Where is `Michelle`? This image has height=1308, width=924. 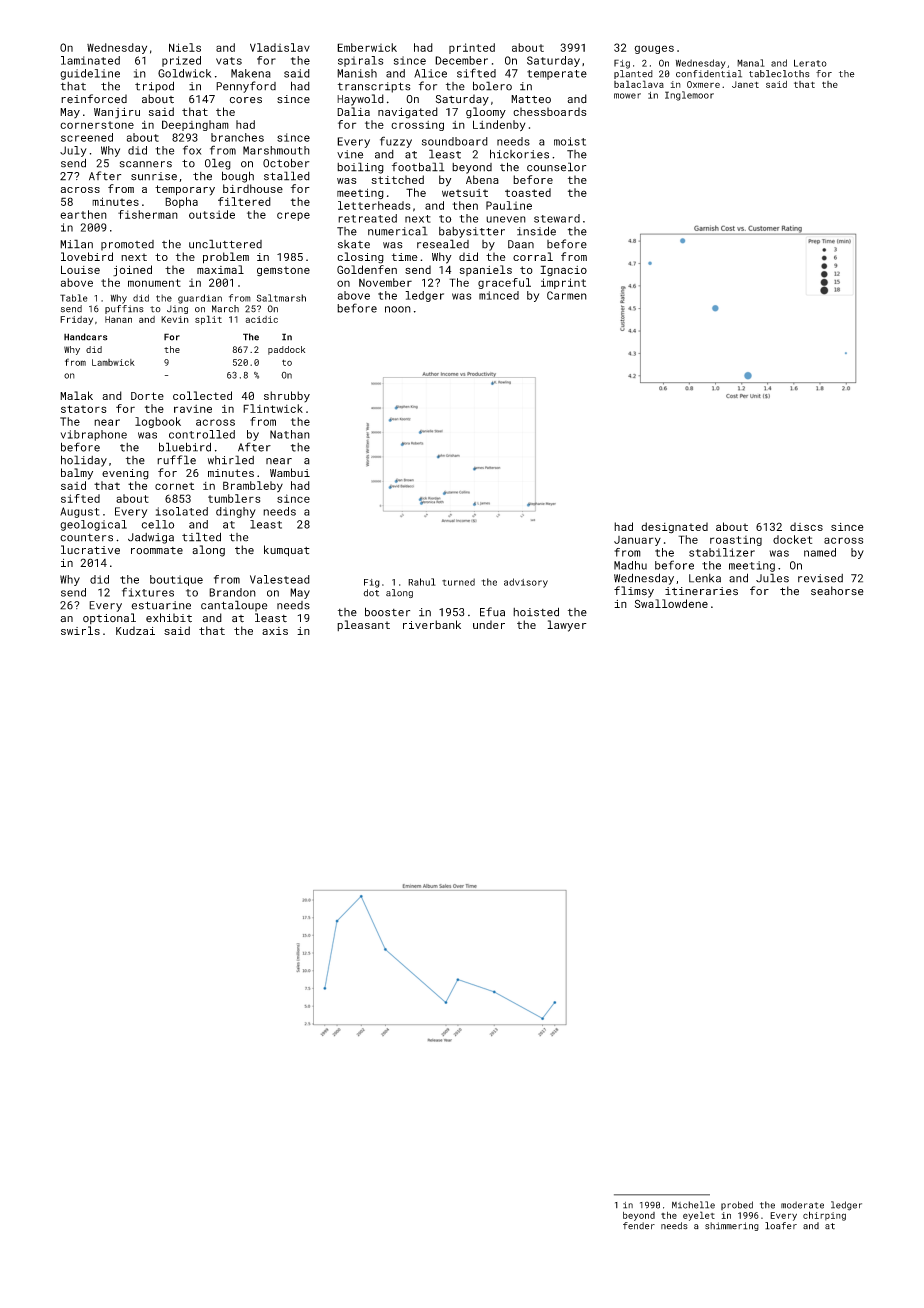 Michelle is located at coordinates (693, 1205).
